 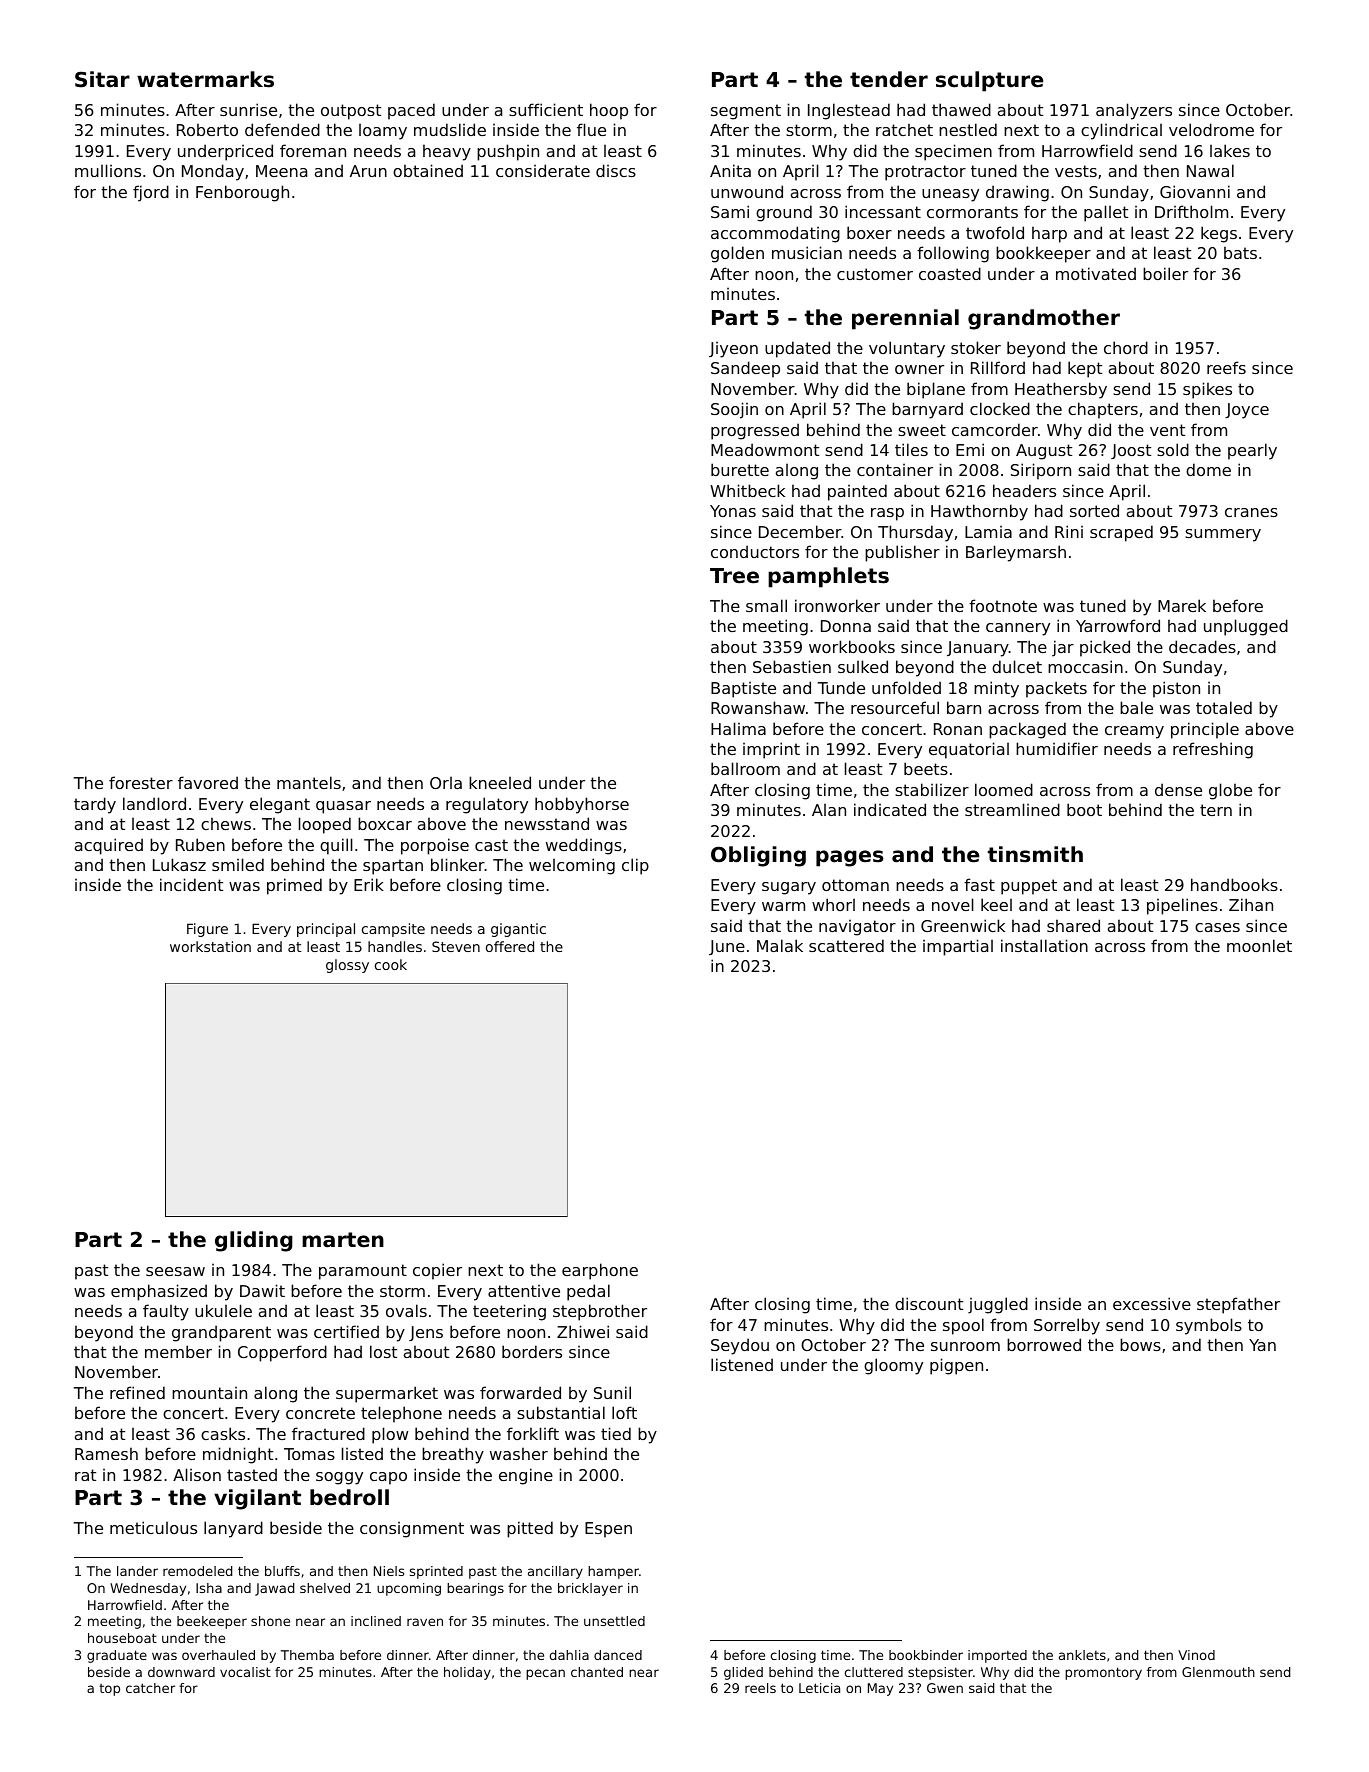 I want to click on dulcet, so click(x=1017, y=666).
